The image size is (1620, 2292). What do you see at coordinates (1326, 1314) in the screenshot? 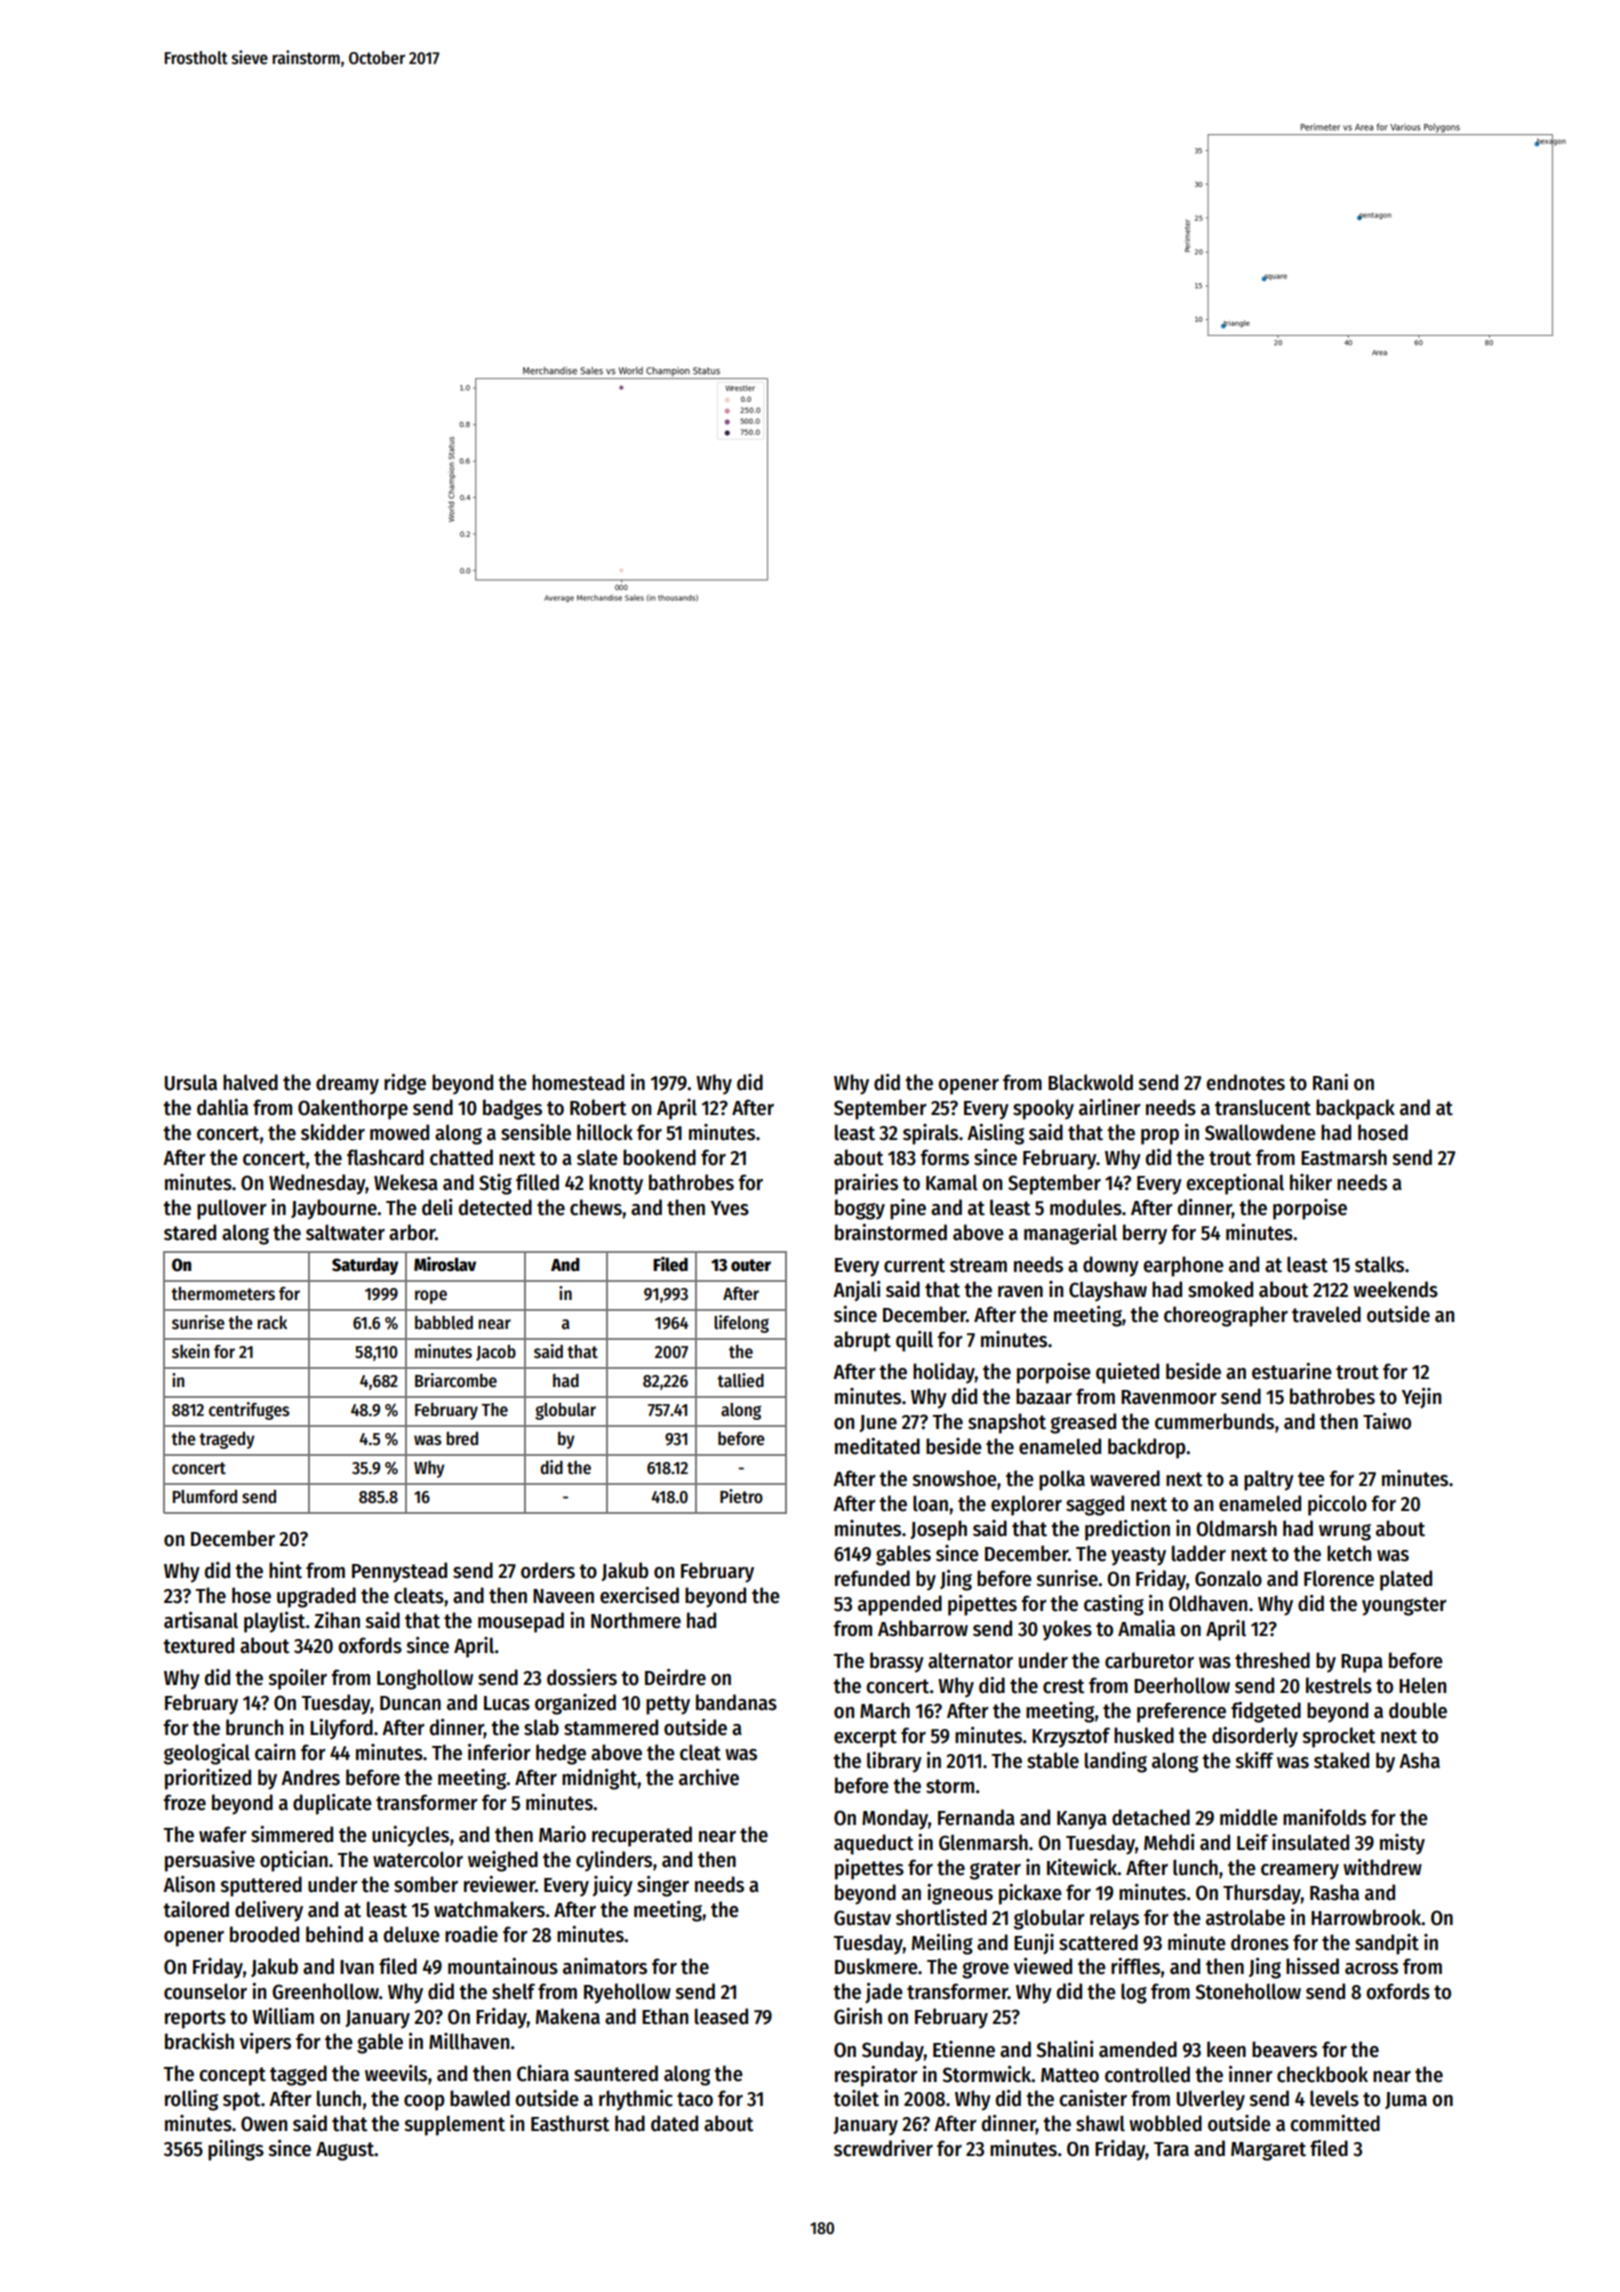
I see `traveled` at bounding box center [1326, 1314].
